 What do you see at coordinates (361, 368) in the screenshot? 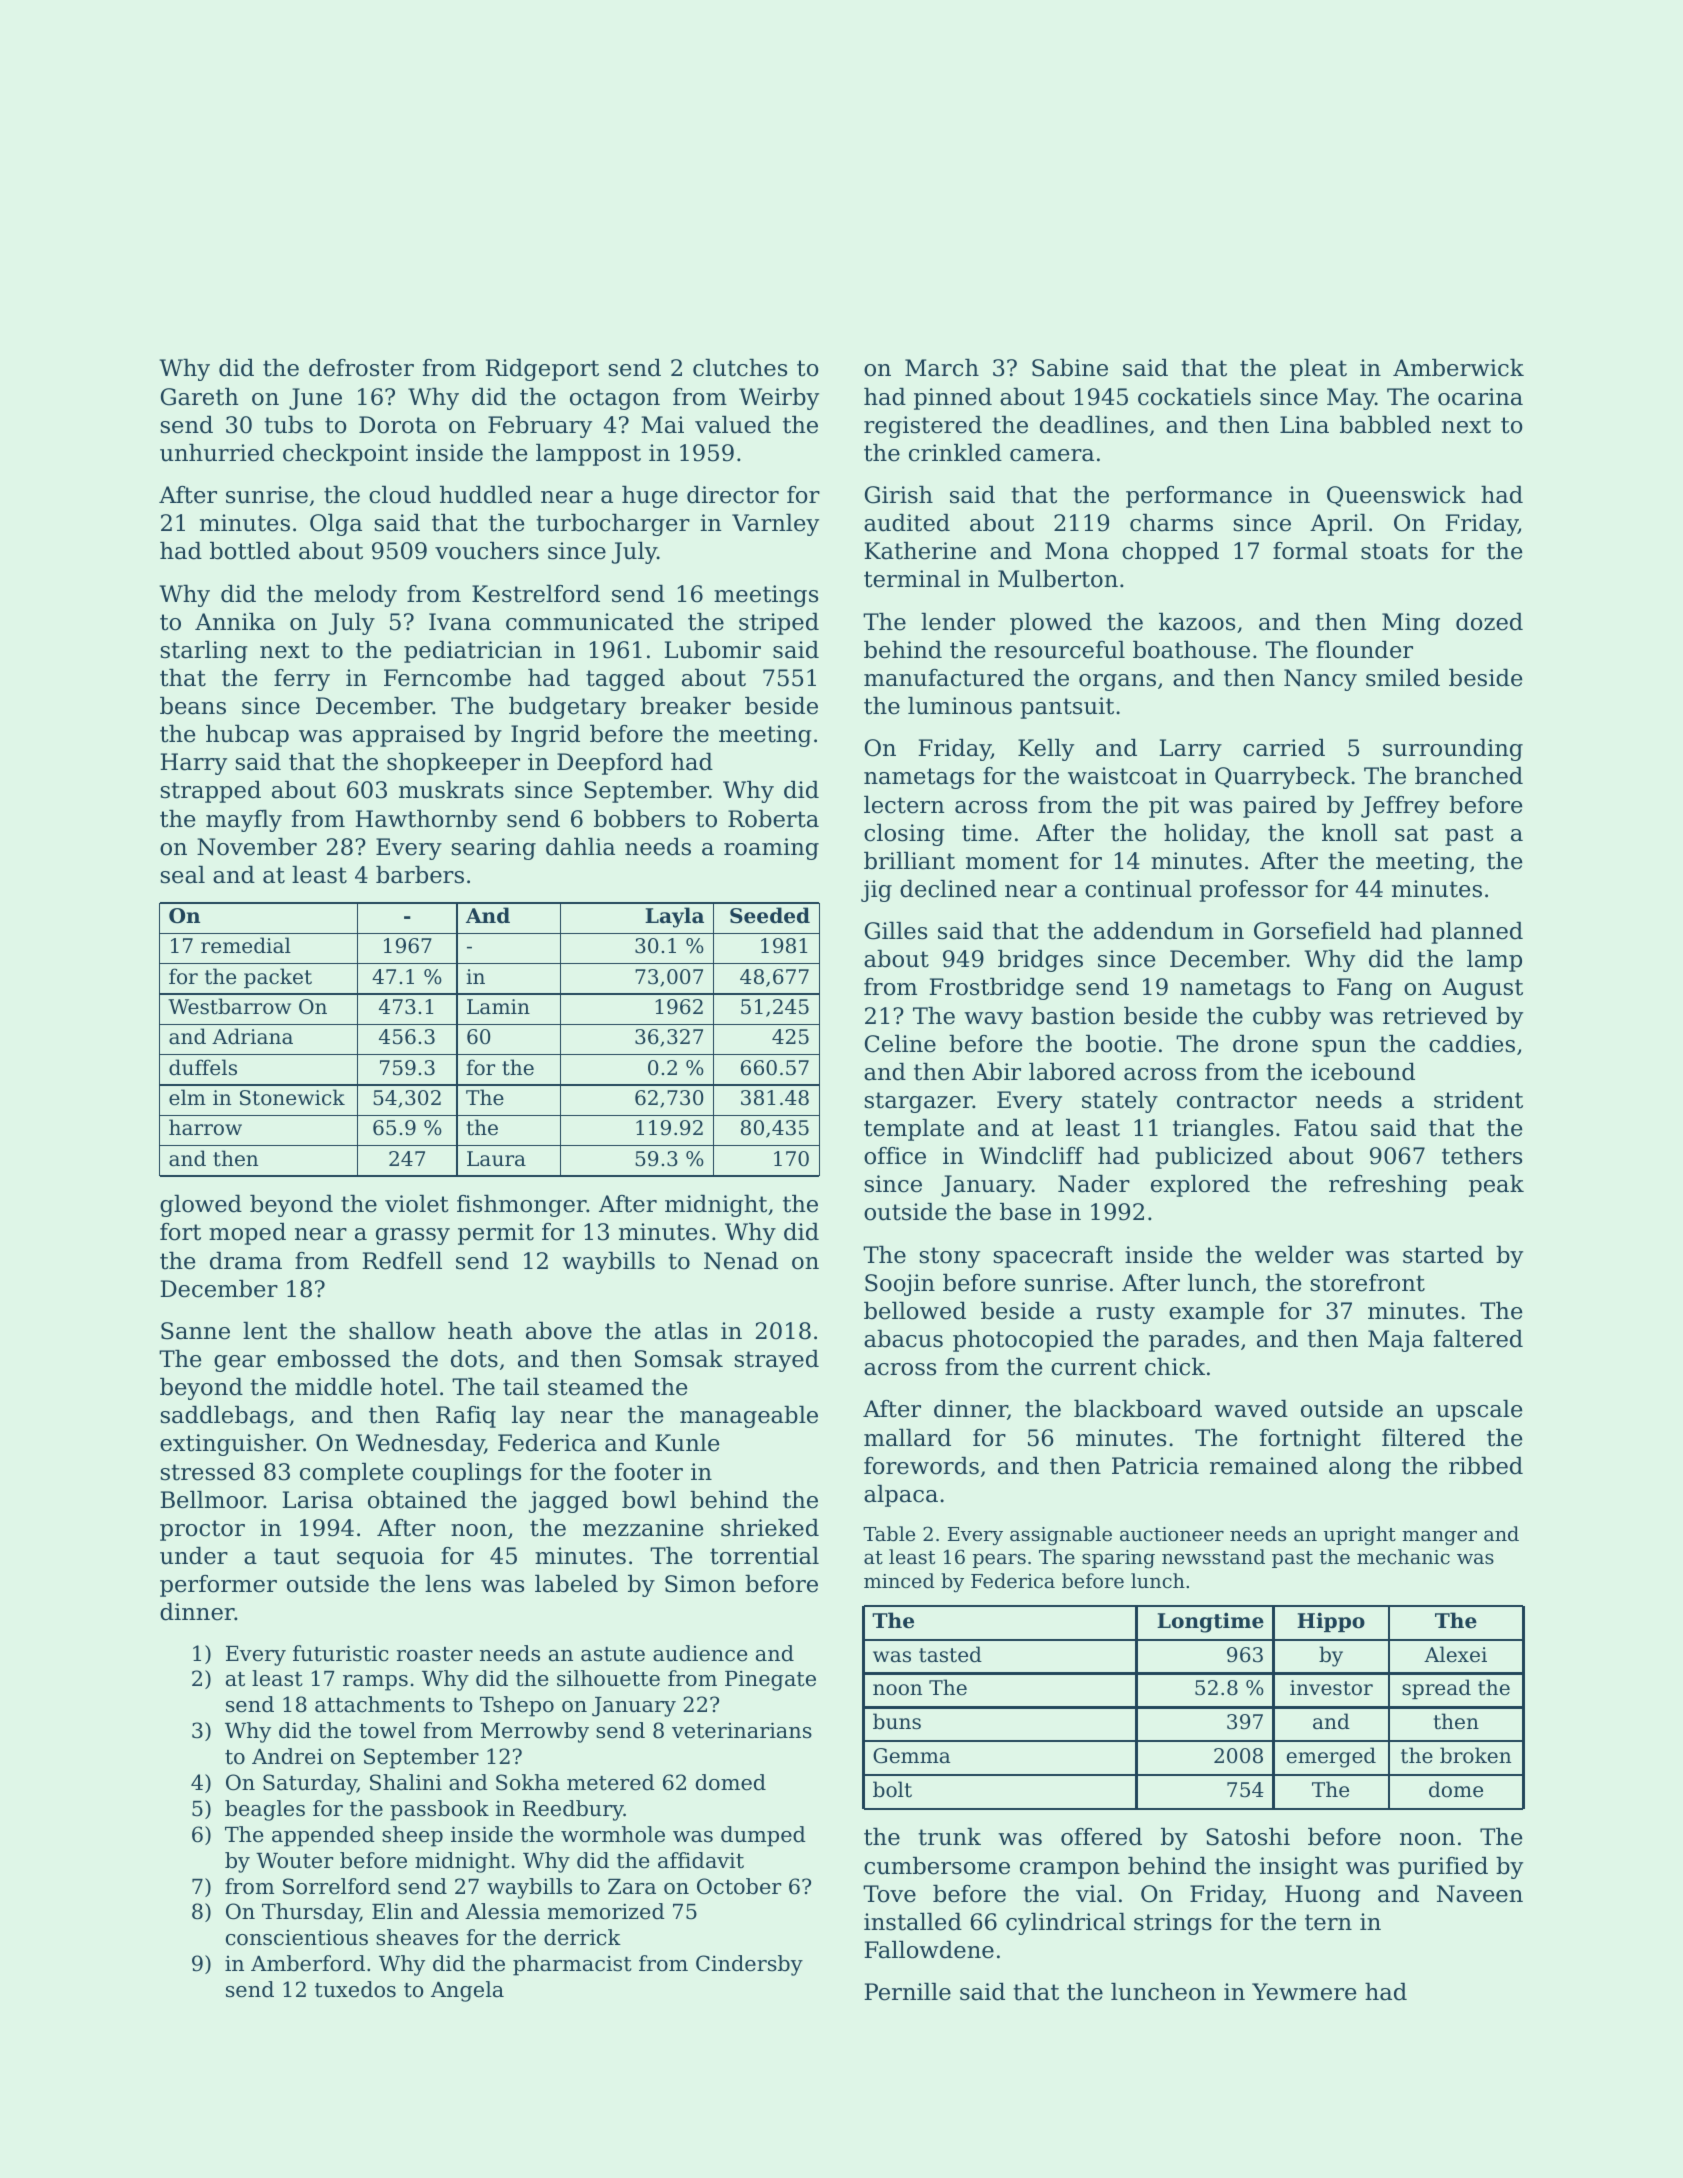
I see `defroster` at bounding box center [361, 368].
